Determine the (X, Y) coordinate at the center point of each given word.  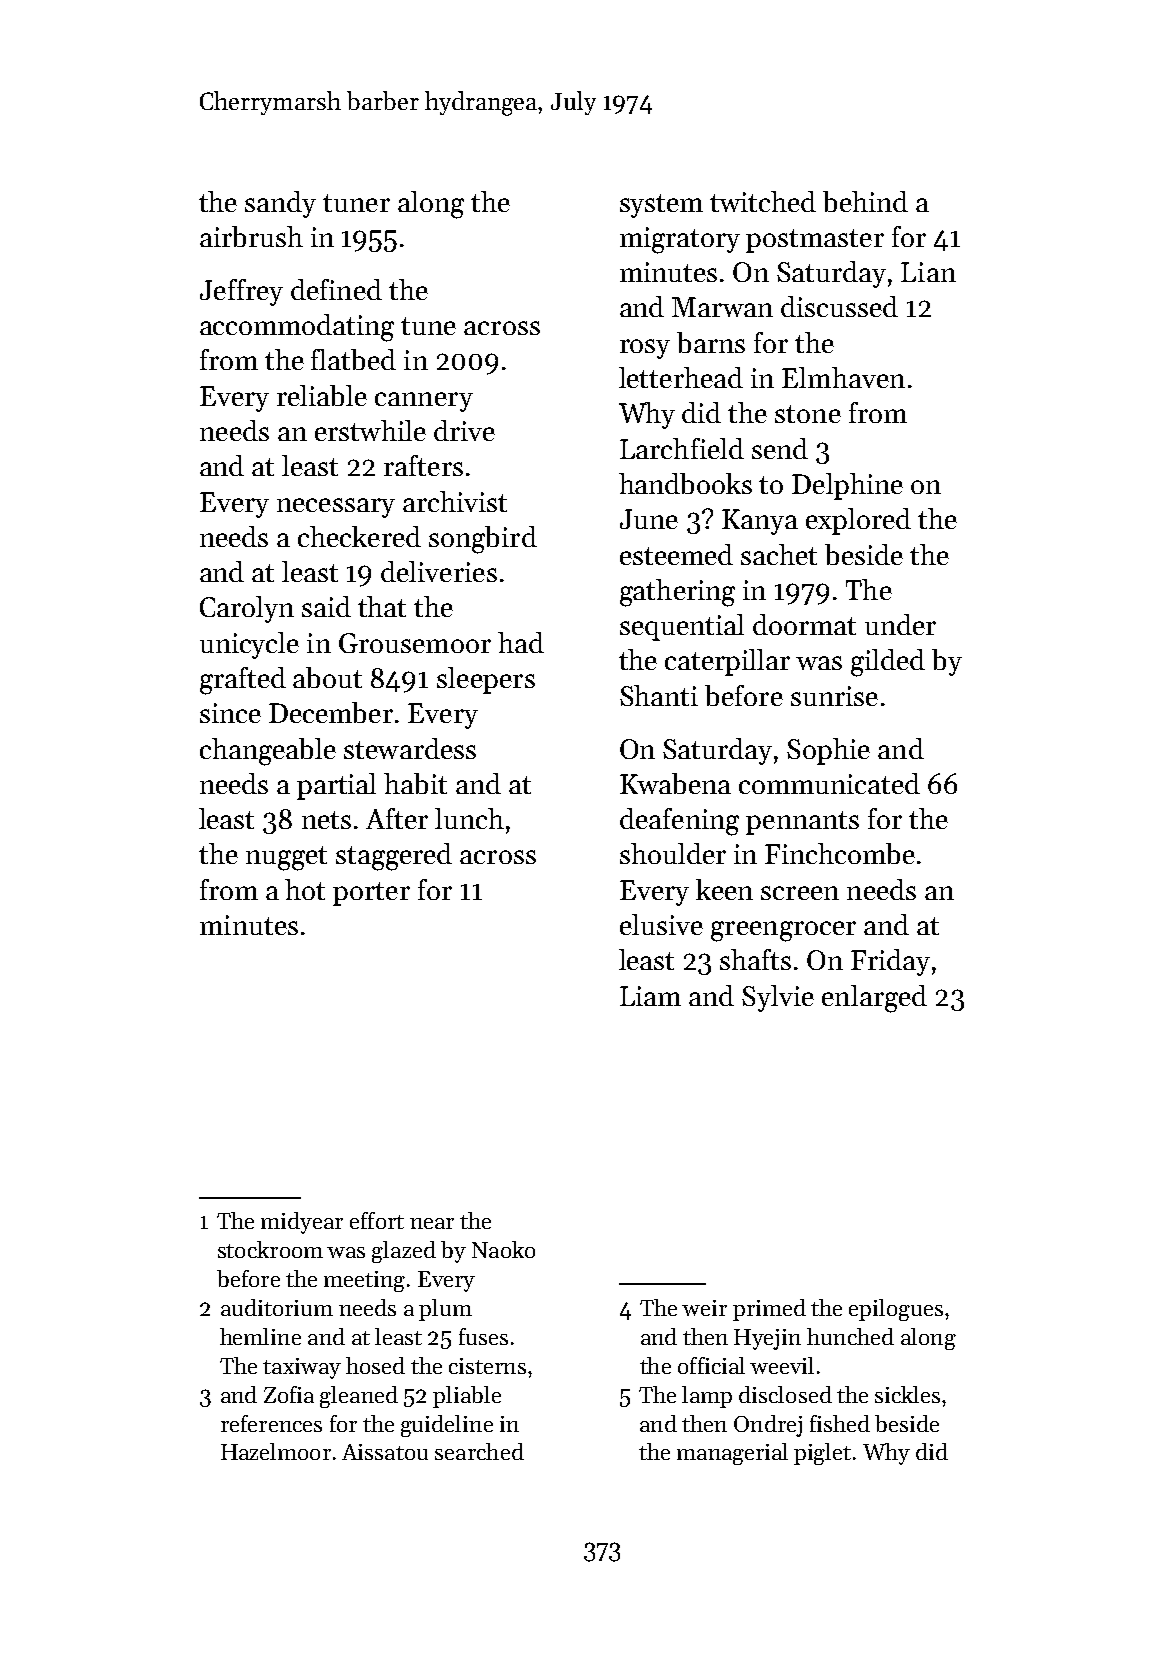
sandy (280, 204)
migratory (680, 240)
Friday (890, 962)
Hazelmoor (276, 1451)
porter (371, 894)
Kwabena (675, 783)
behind (865, 201)
